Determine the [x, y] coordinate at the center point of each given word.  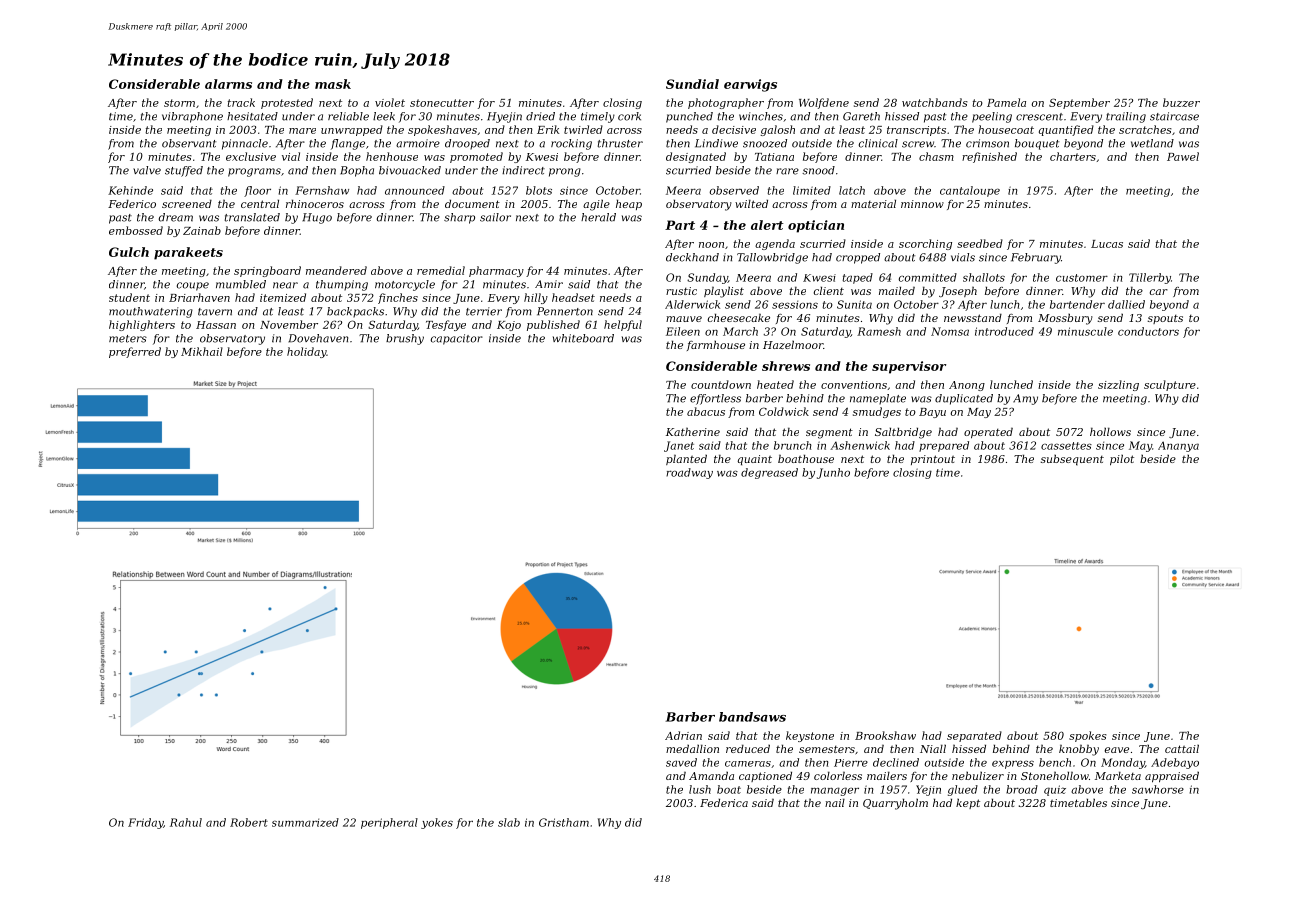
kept [968, 804]
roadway [689, 473]
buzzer [1181, 102]
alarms [228, 84]
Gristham [564, 822]
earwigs [750, 85]
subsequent [1072, 460]
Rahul [186, 822]
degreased [769, 473]
